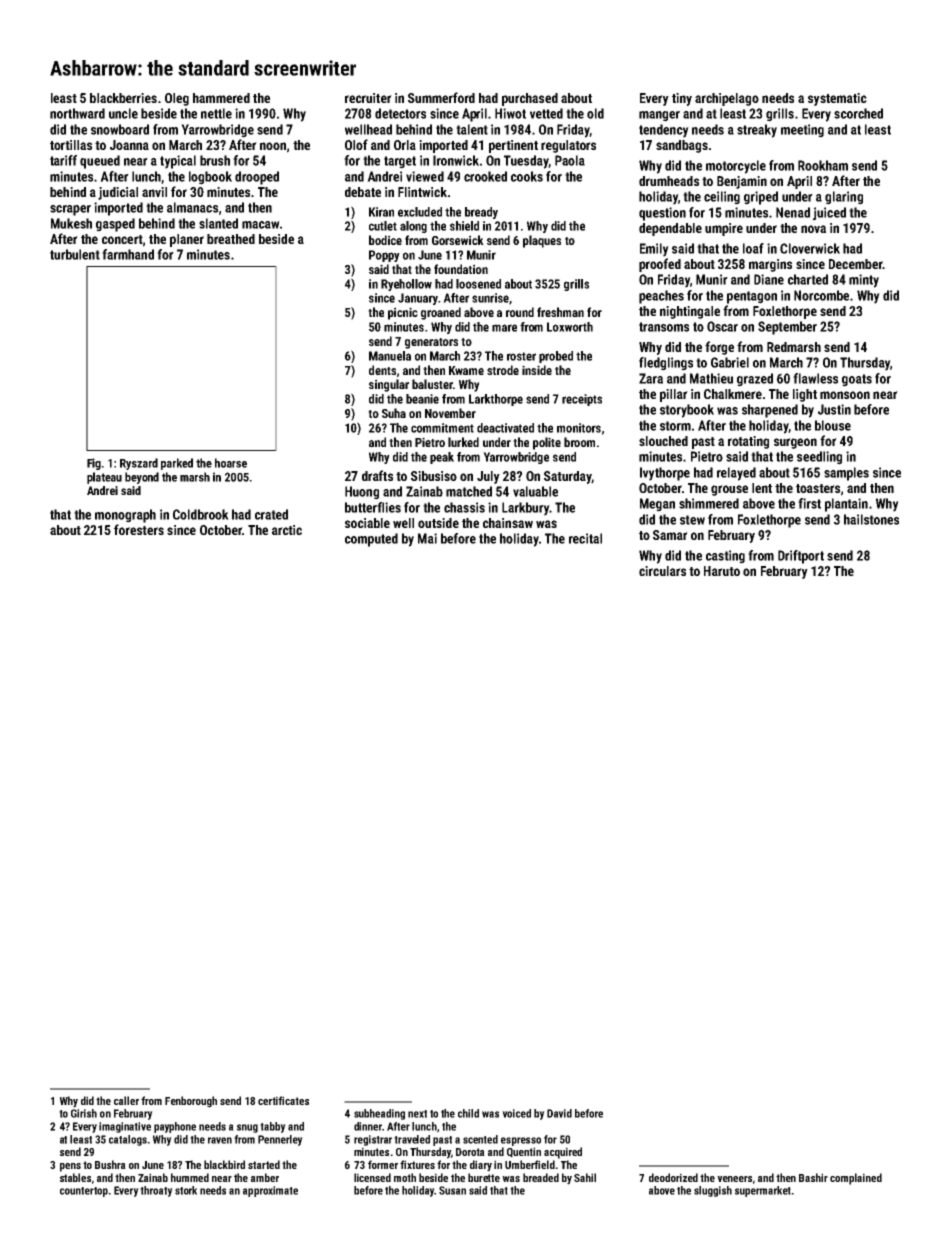 The width and height of the screenshot is (952, 1233). I want to click on loosened, so click(478, 284).
